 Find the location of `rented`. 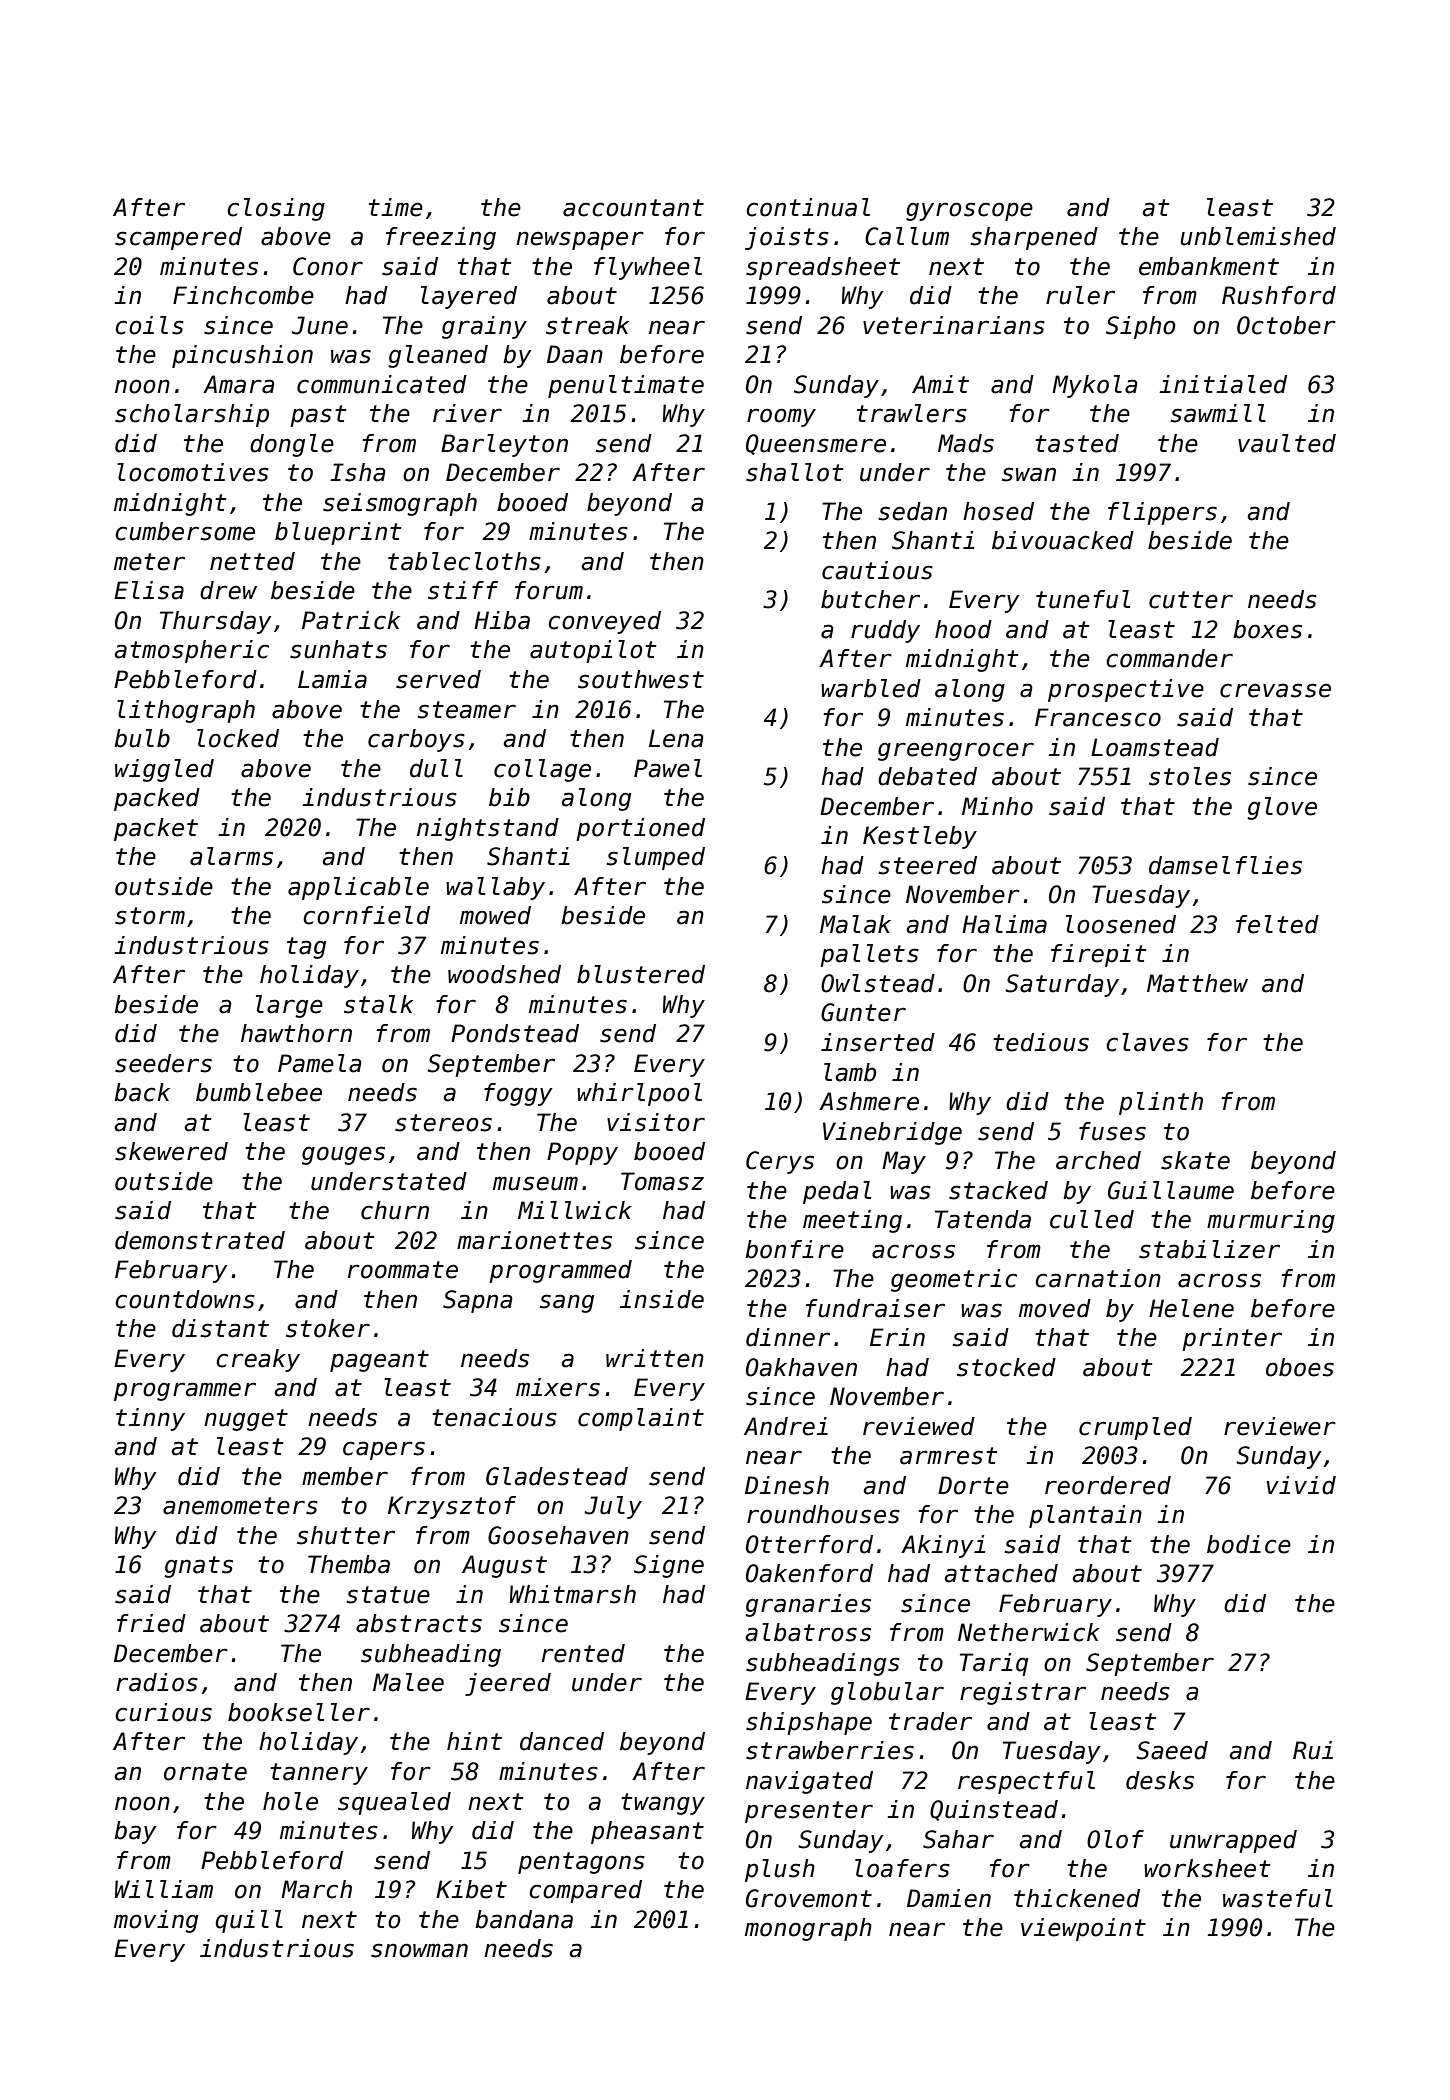

rented is located at coordinates (583, 1653).
